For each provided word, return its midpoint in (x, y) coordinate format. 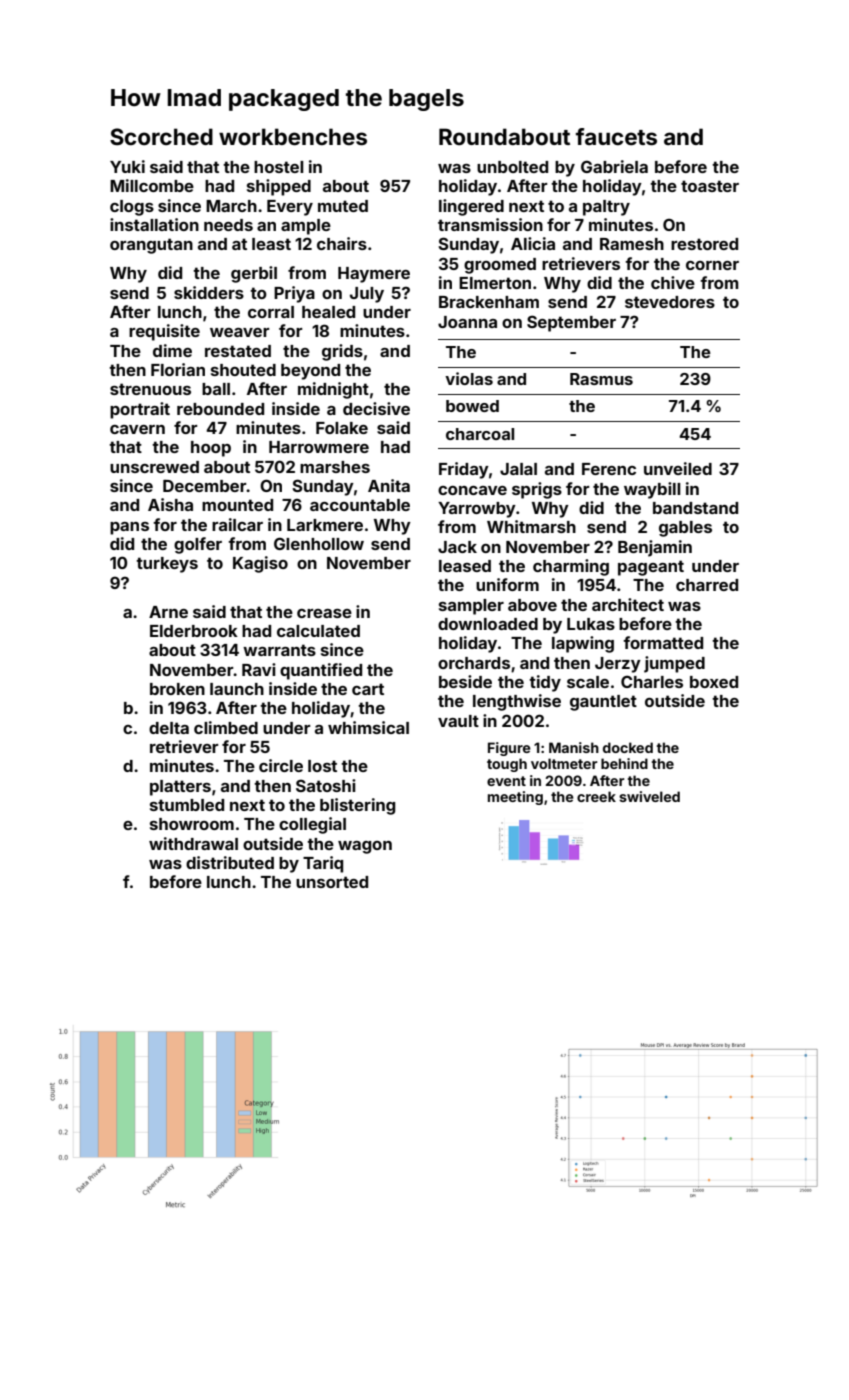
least (271, 244)
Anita (389, 485)
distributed (230, 862)
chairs (342, 243)
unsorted (332, 882)
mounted (237, 505)
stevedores (670, 302)
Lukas (591, 624)
